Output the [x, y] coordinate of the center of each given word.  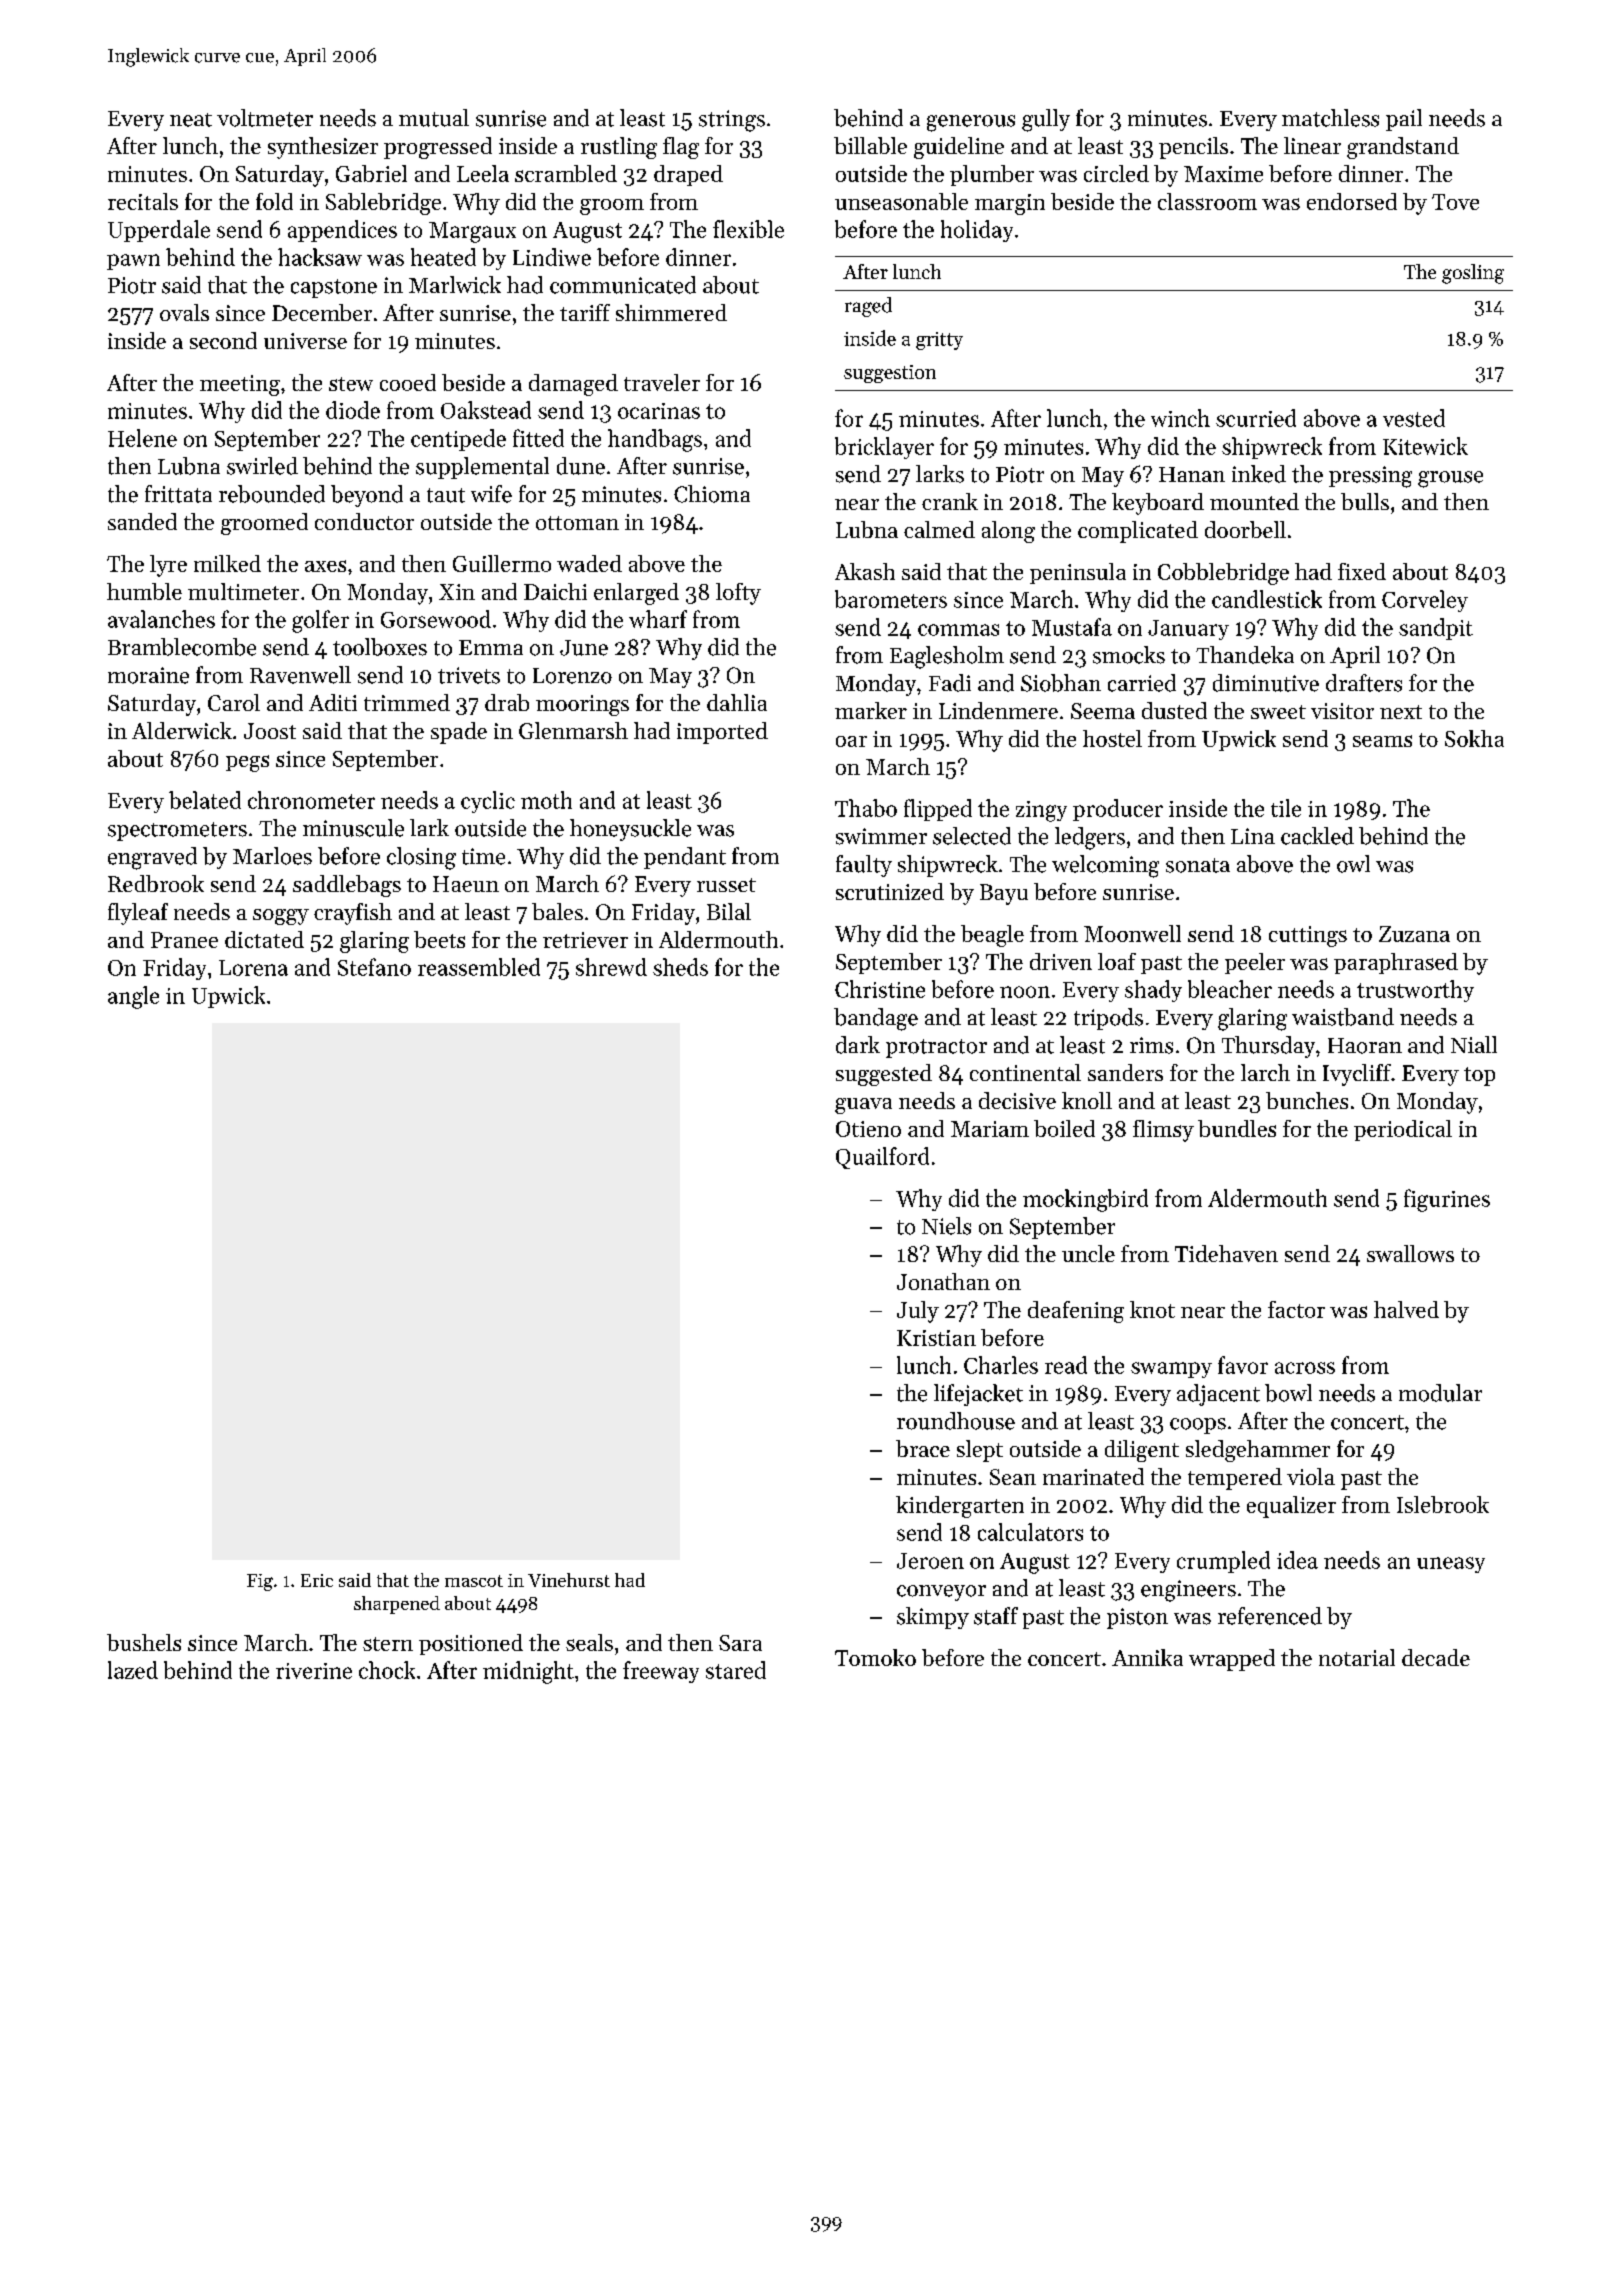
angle [133, 997]
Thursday [1268, 1047]
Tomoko [875, 1657]
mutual [434, 118]
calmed [939, 529]
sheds [680, 967]
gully [1046, 120]
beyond [367, 496]
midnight [528, 1672]
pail [1404, 120]
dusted [1174, 710]
